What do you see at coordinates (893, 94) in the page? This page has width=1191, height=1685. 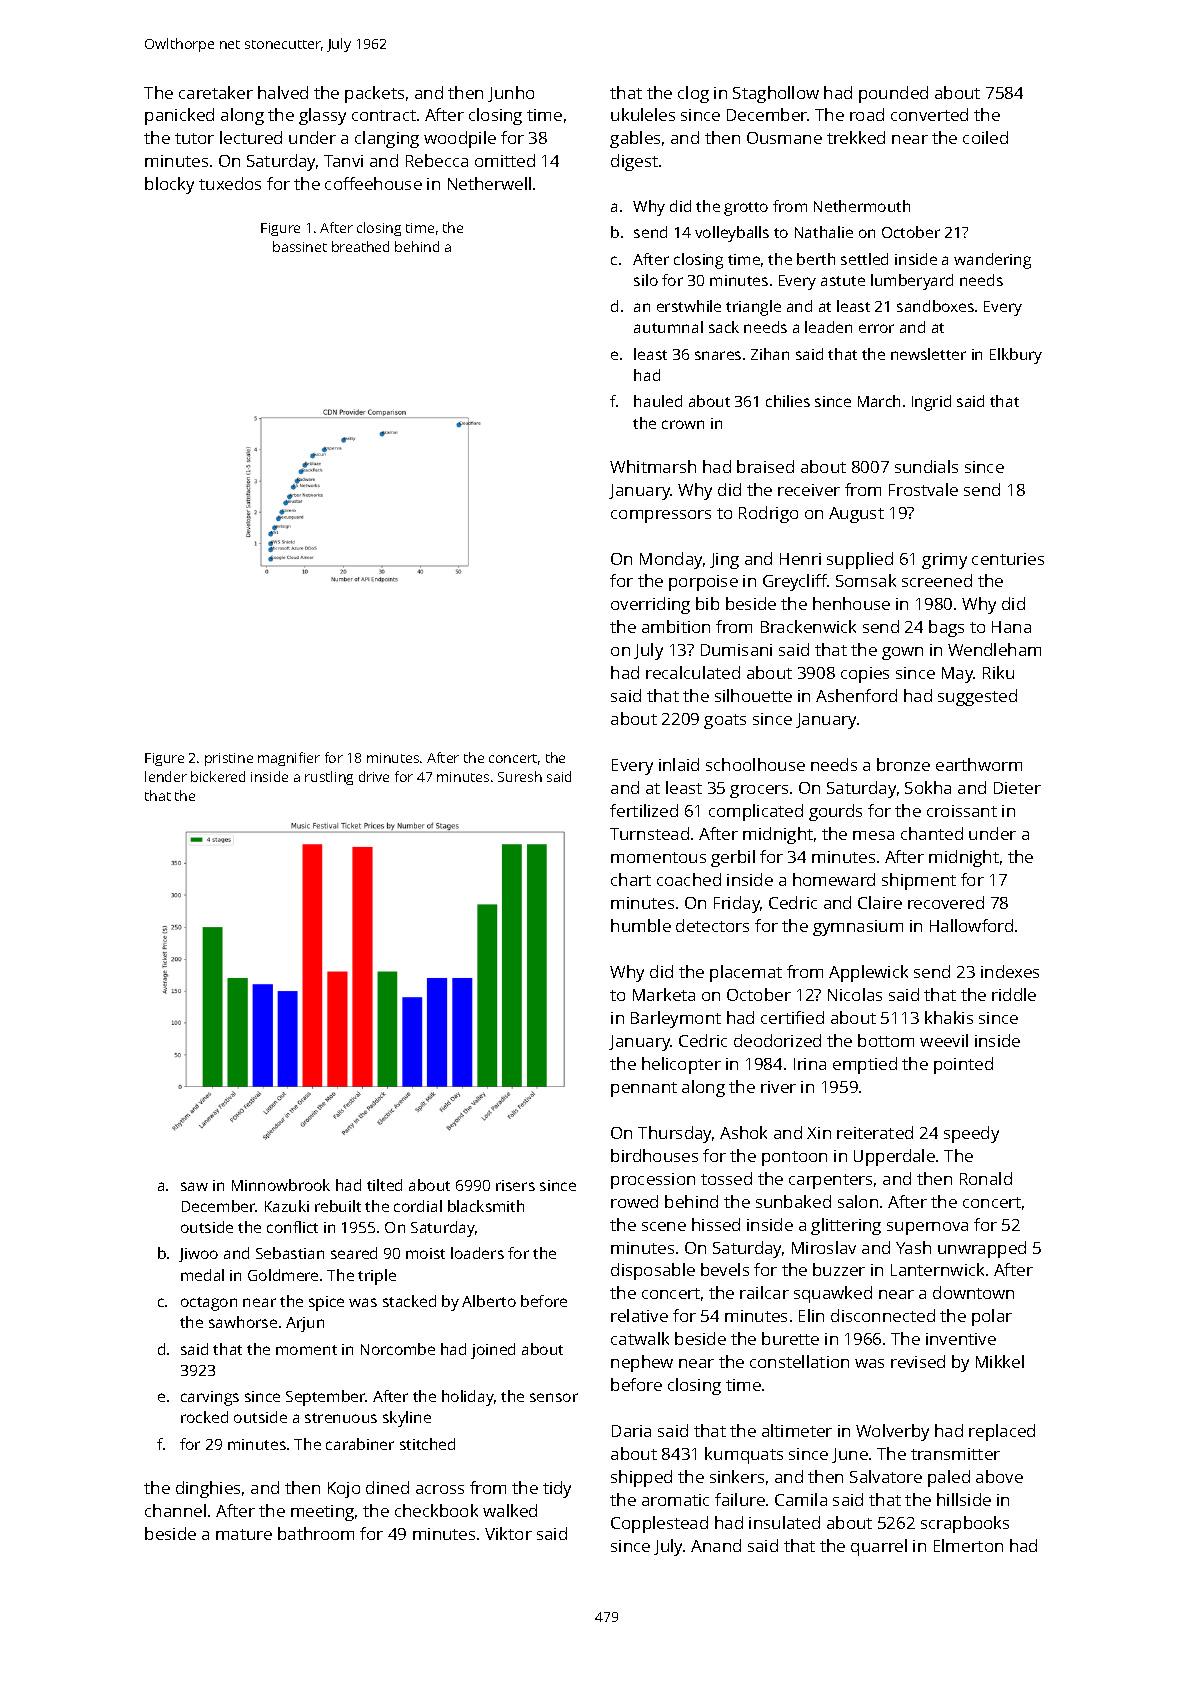 I see `pounded` at bounding box center [893, 94].
